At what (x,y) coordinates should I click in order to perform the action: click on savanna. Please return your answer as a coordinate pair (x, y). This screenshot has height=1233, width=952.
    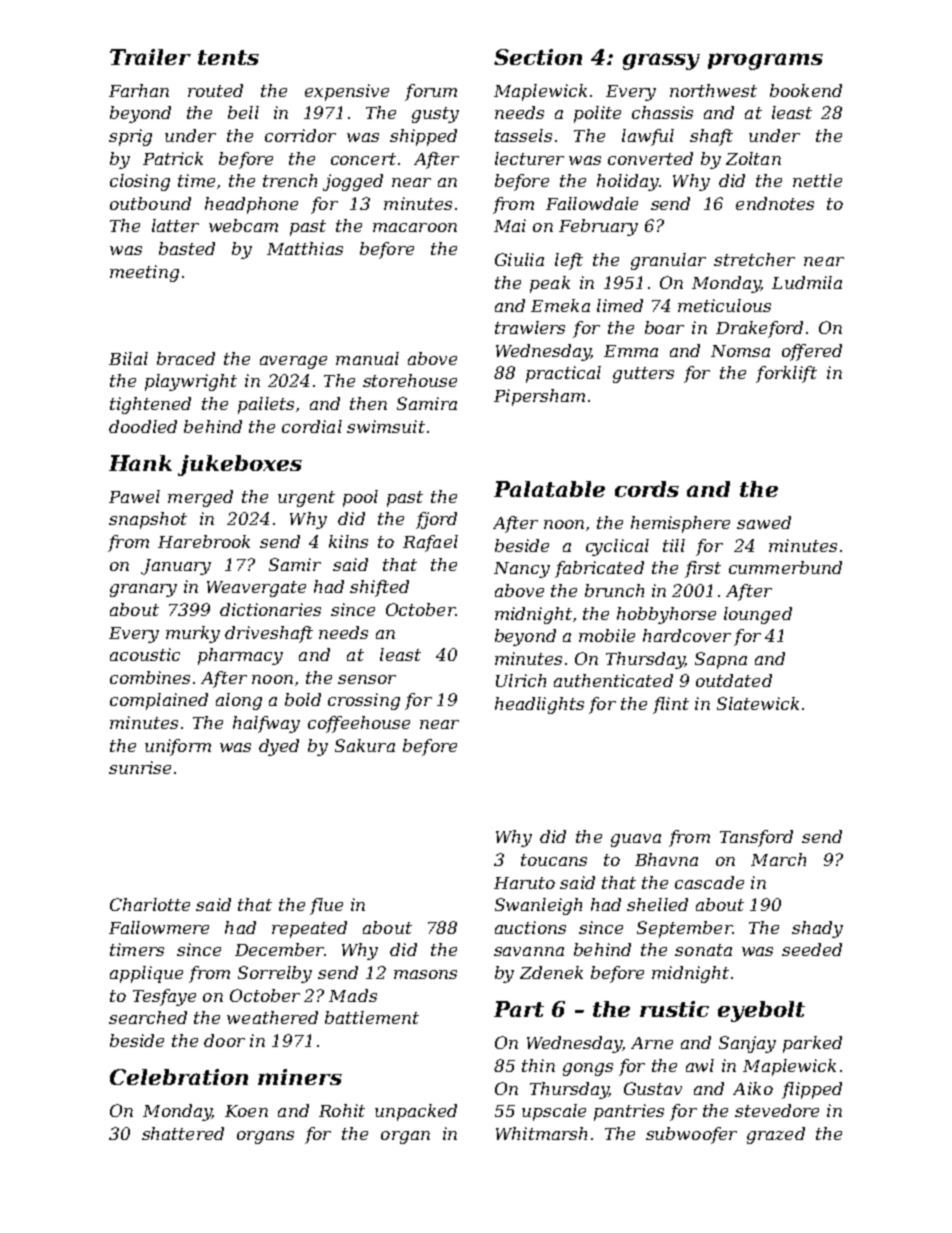
    Looking at the image, I should click on (529, 951).
